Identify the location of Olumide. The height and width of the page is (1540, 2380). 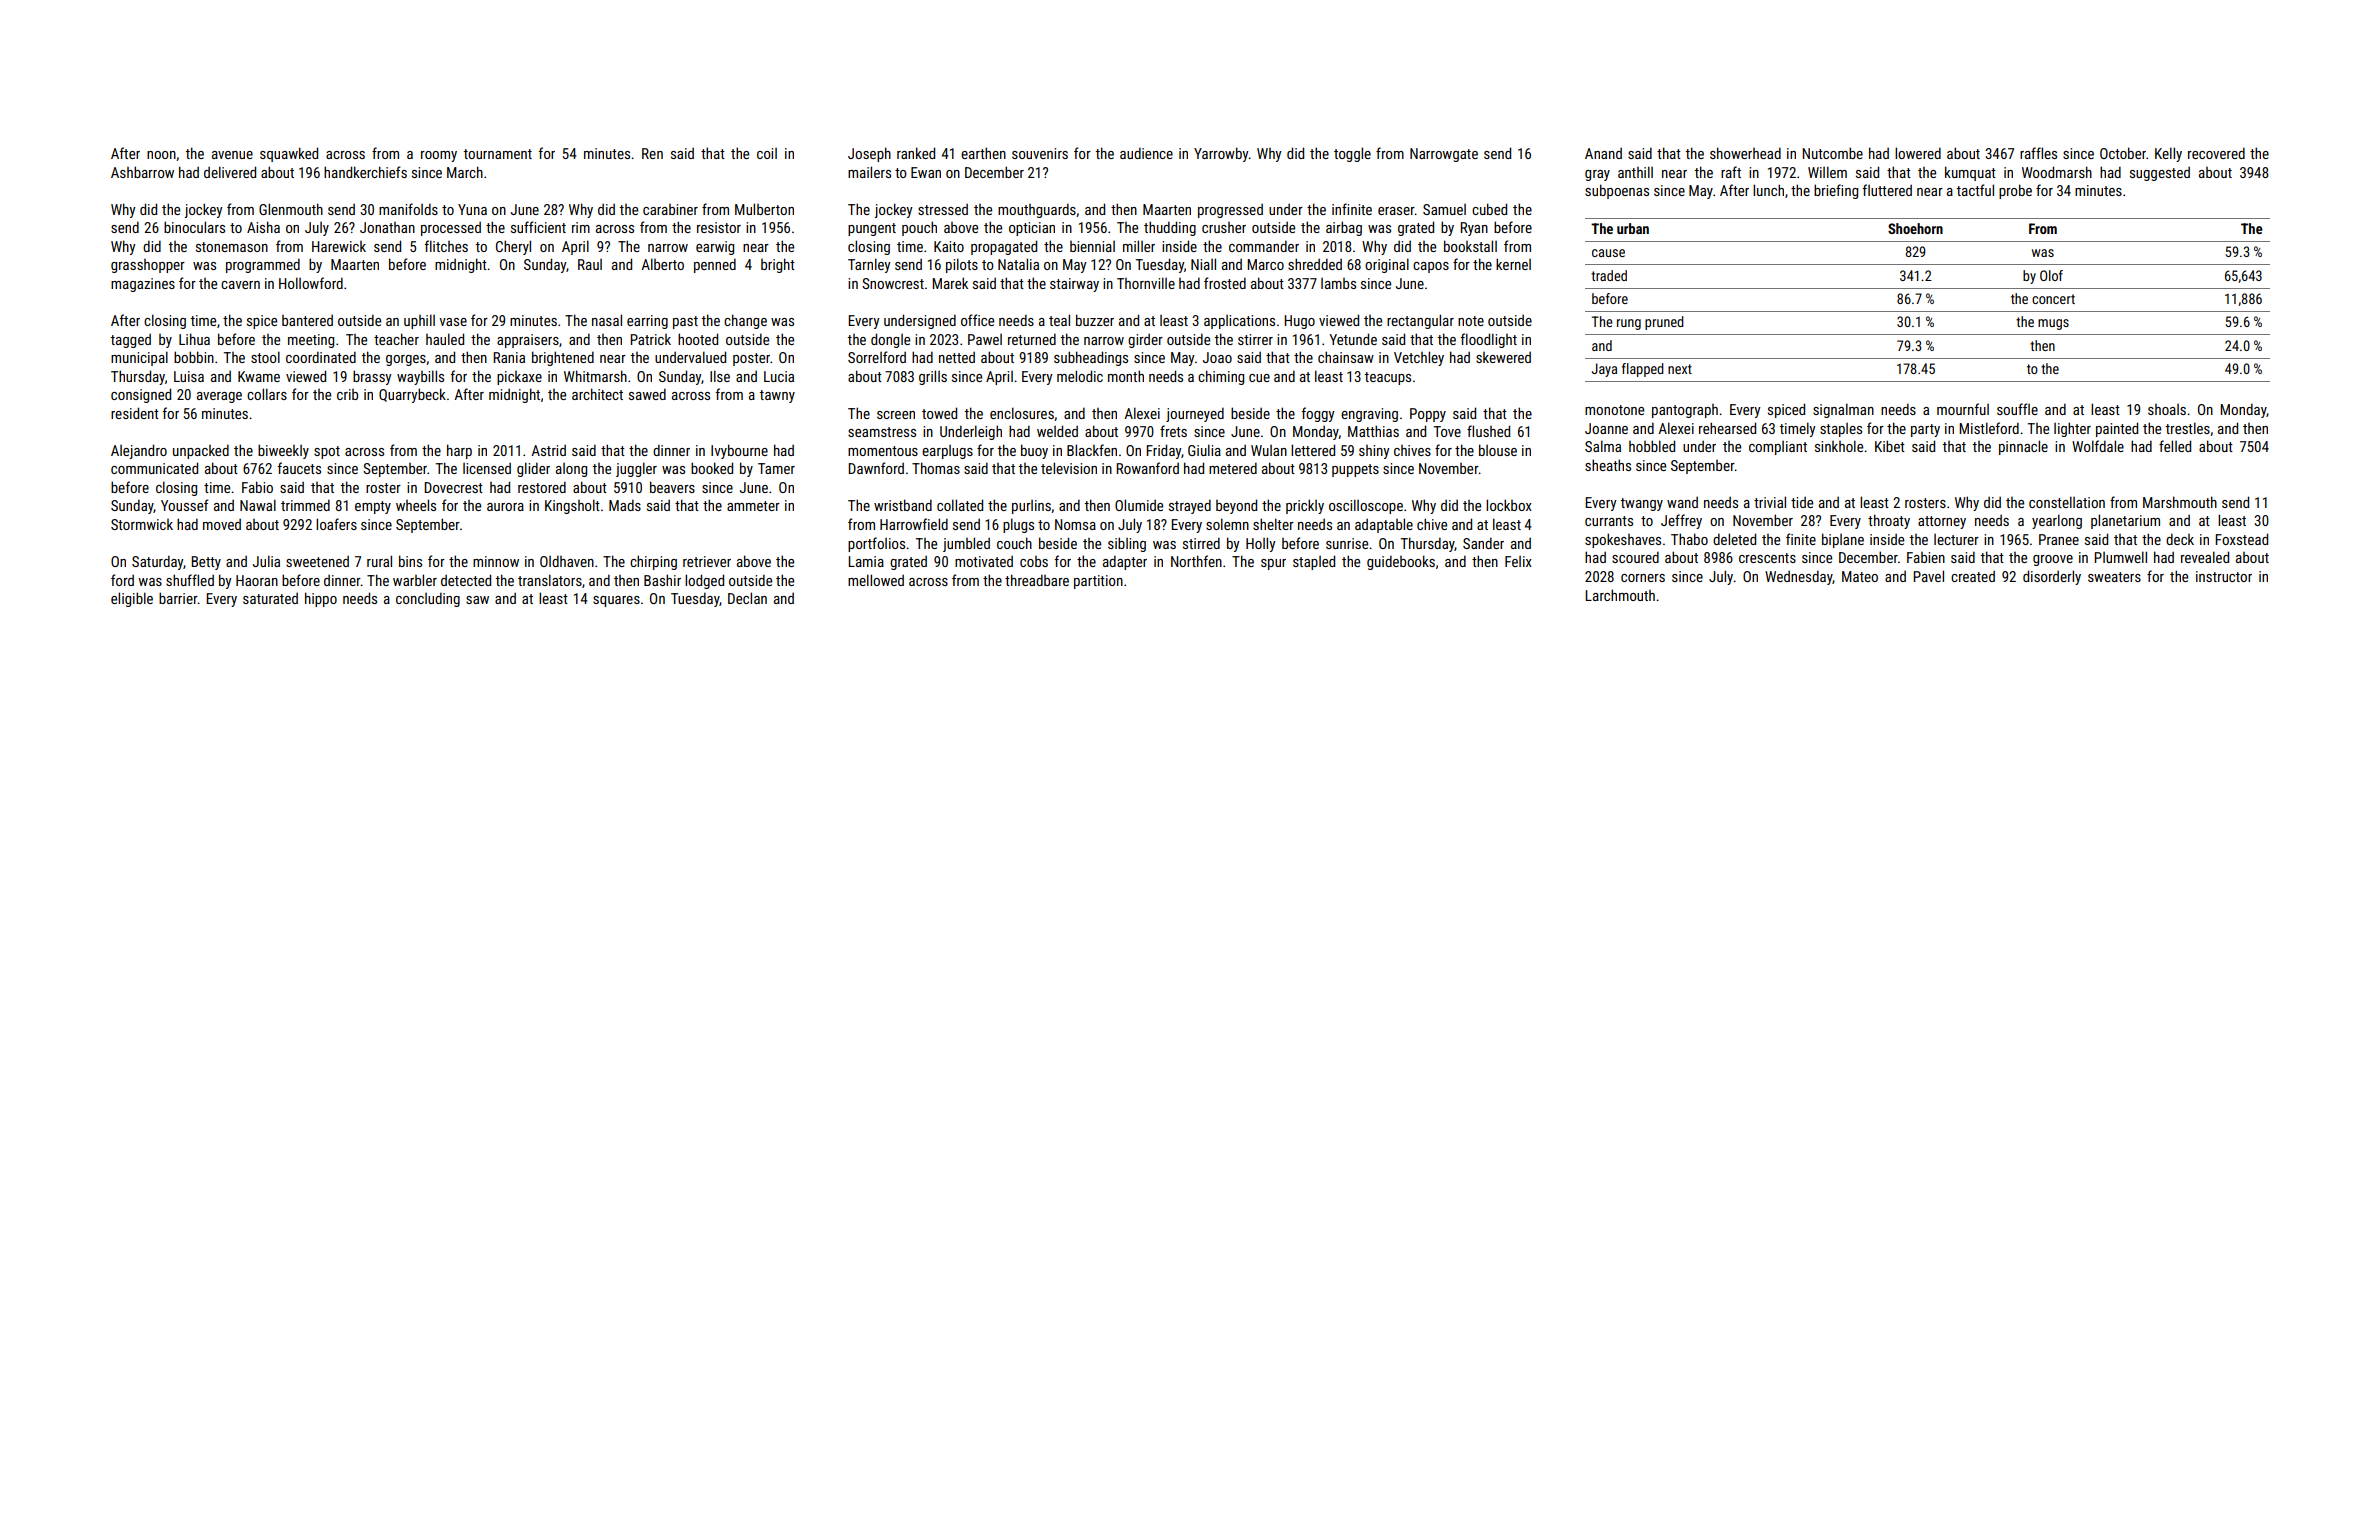
(1139, 505).
